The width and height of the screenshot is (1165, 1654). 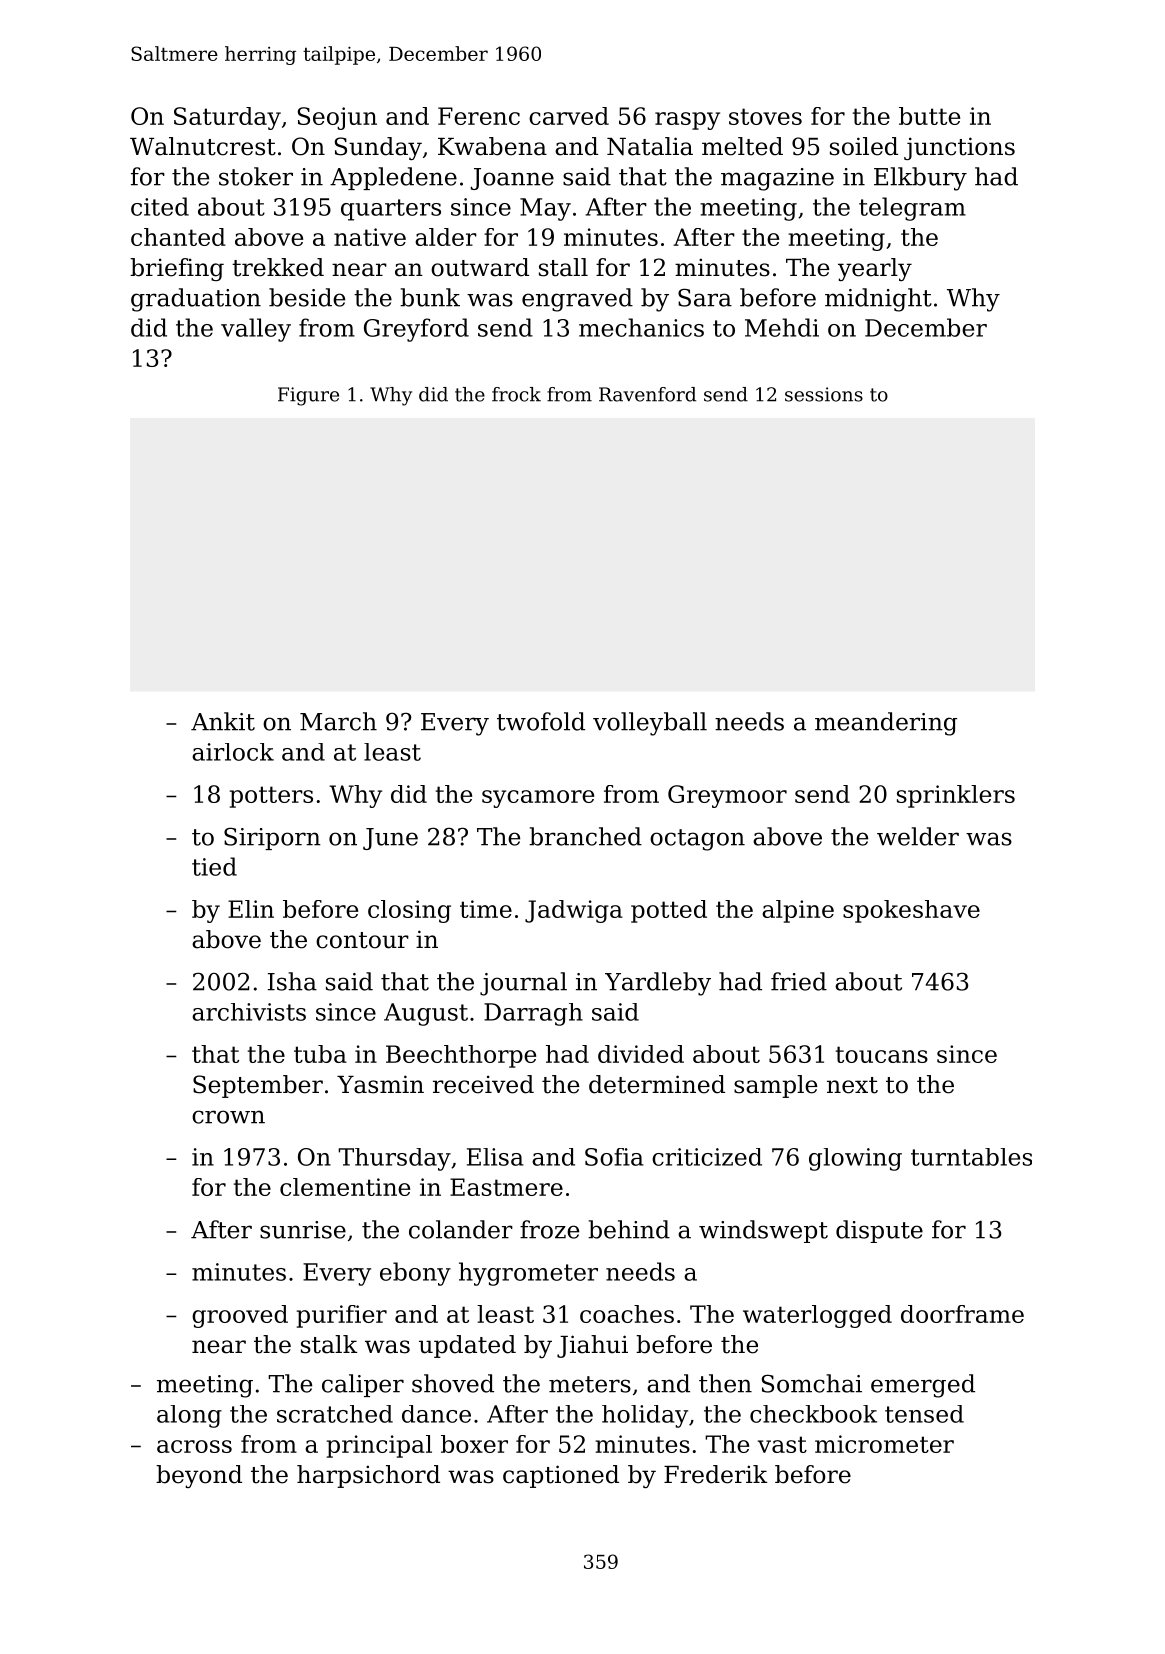 What do you see at coordinates (370, 237) in the screenshot?
I see `native` at bounding box center [370, 237].
